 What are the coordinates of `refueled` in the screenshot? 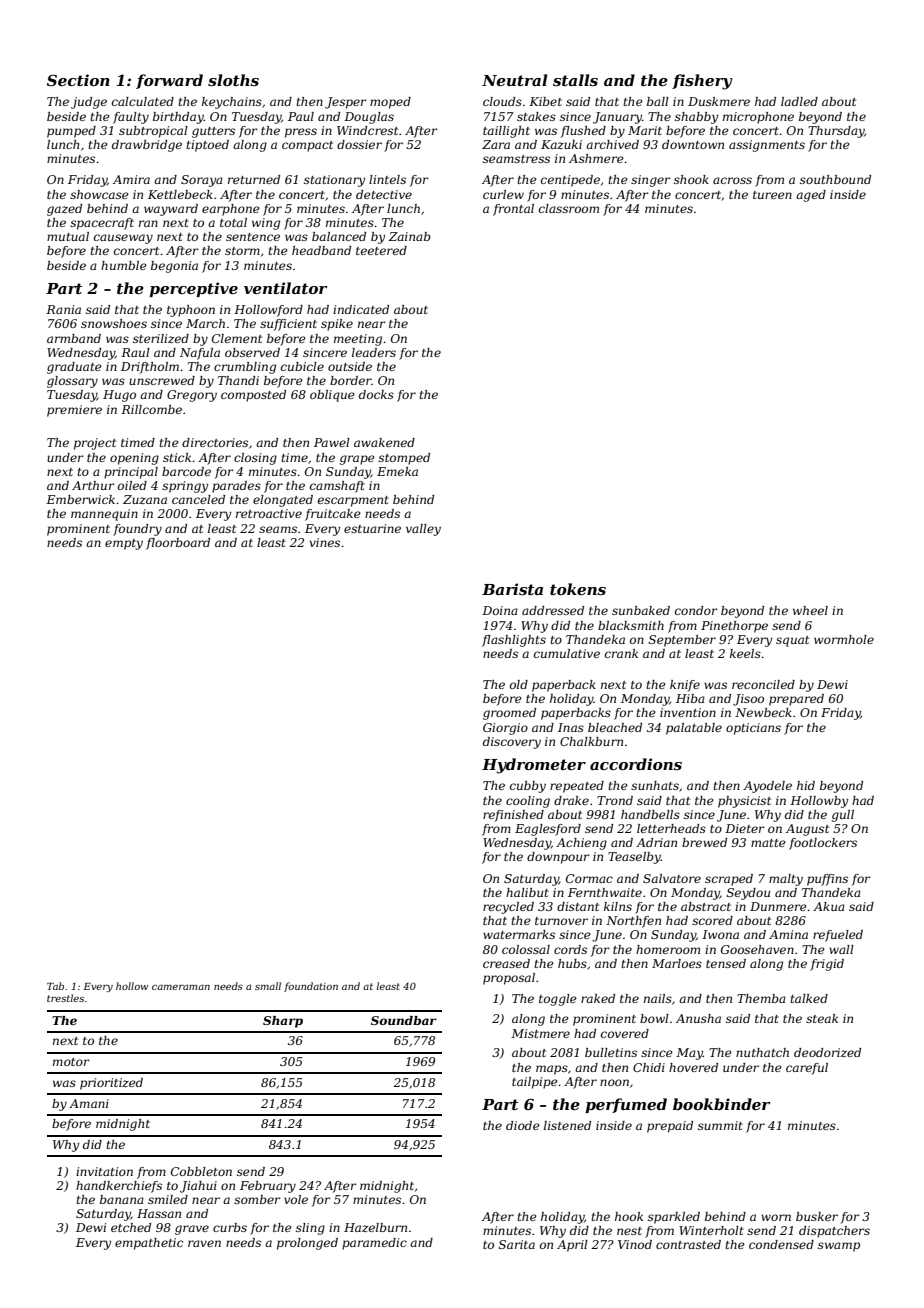 It's located at (838, 936).
